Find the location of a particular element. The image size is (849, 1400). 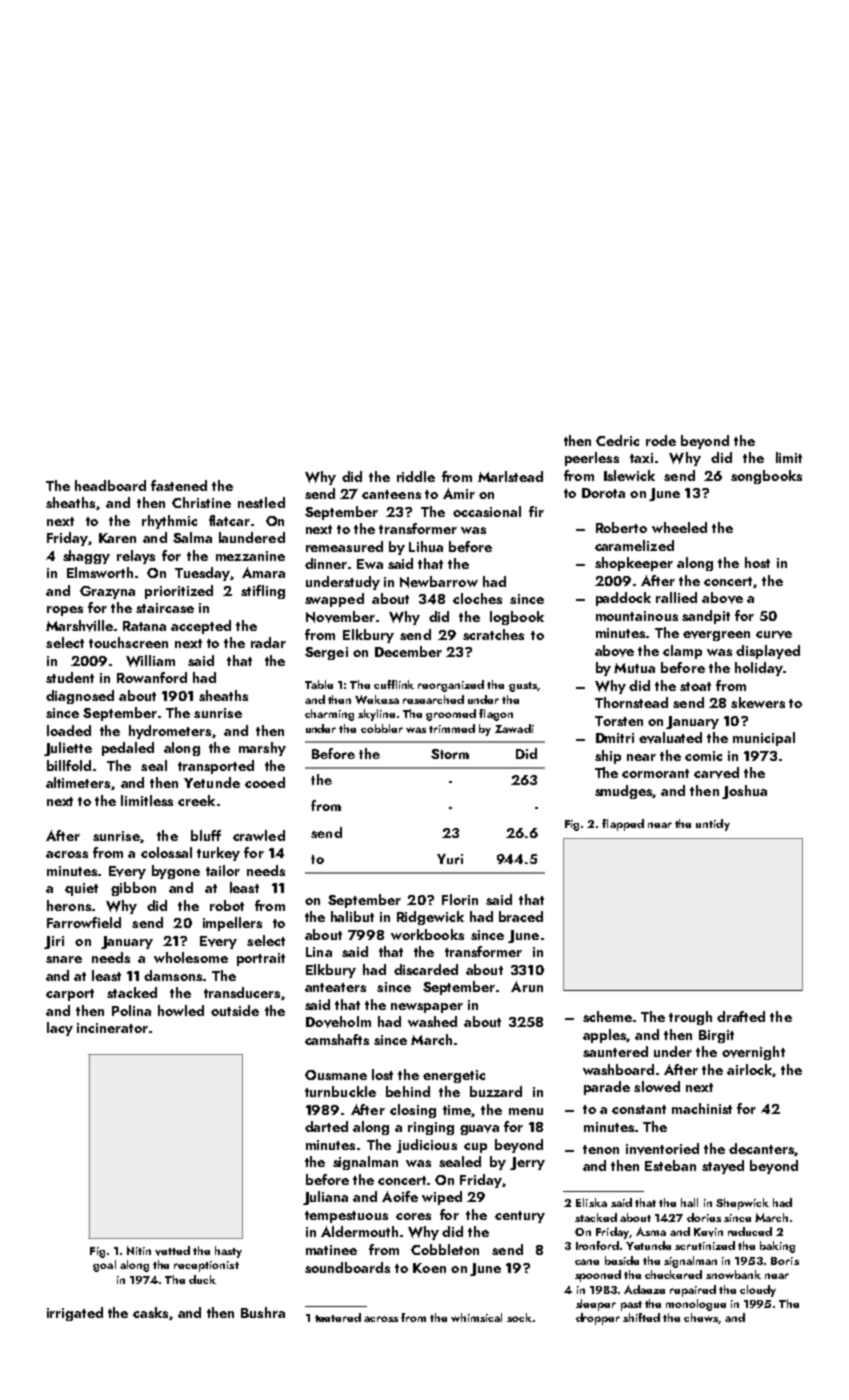

rallied is located at coordinates (676, 597).
